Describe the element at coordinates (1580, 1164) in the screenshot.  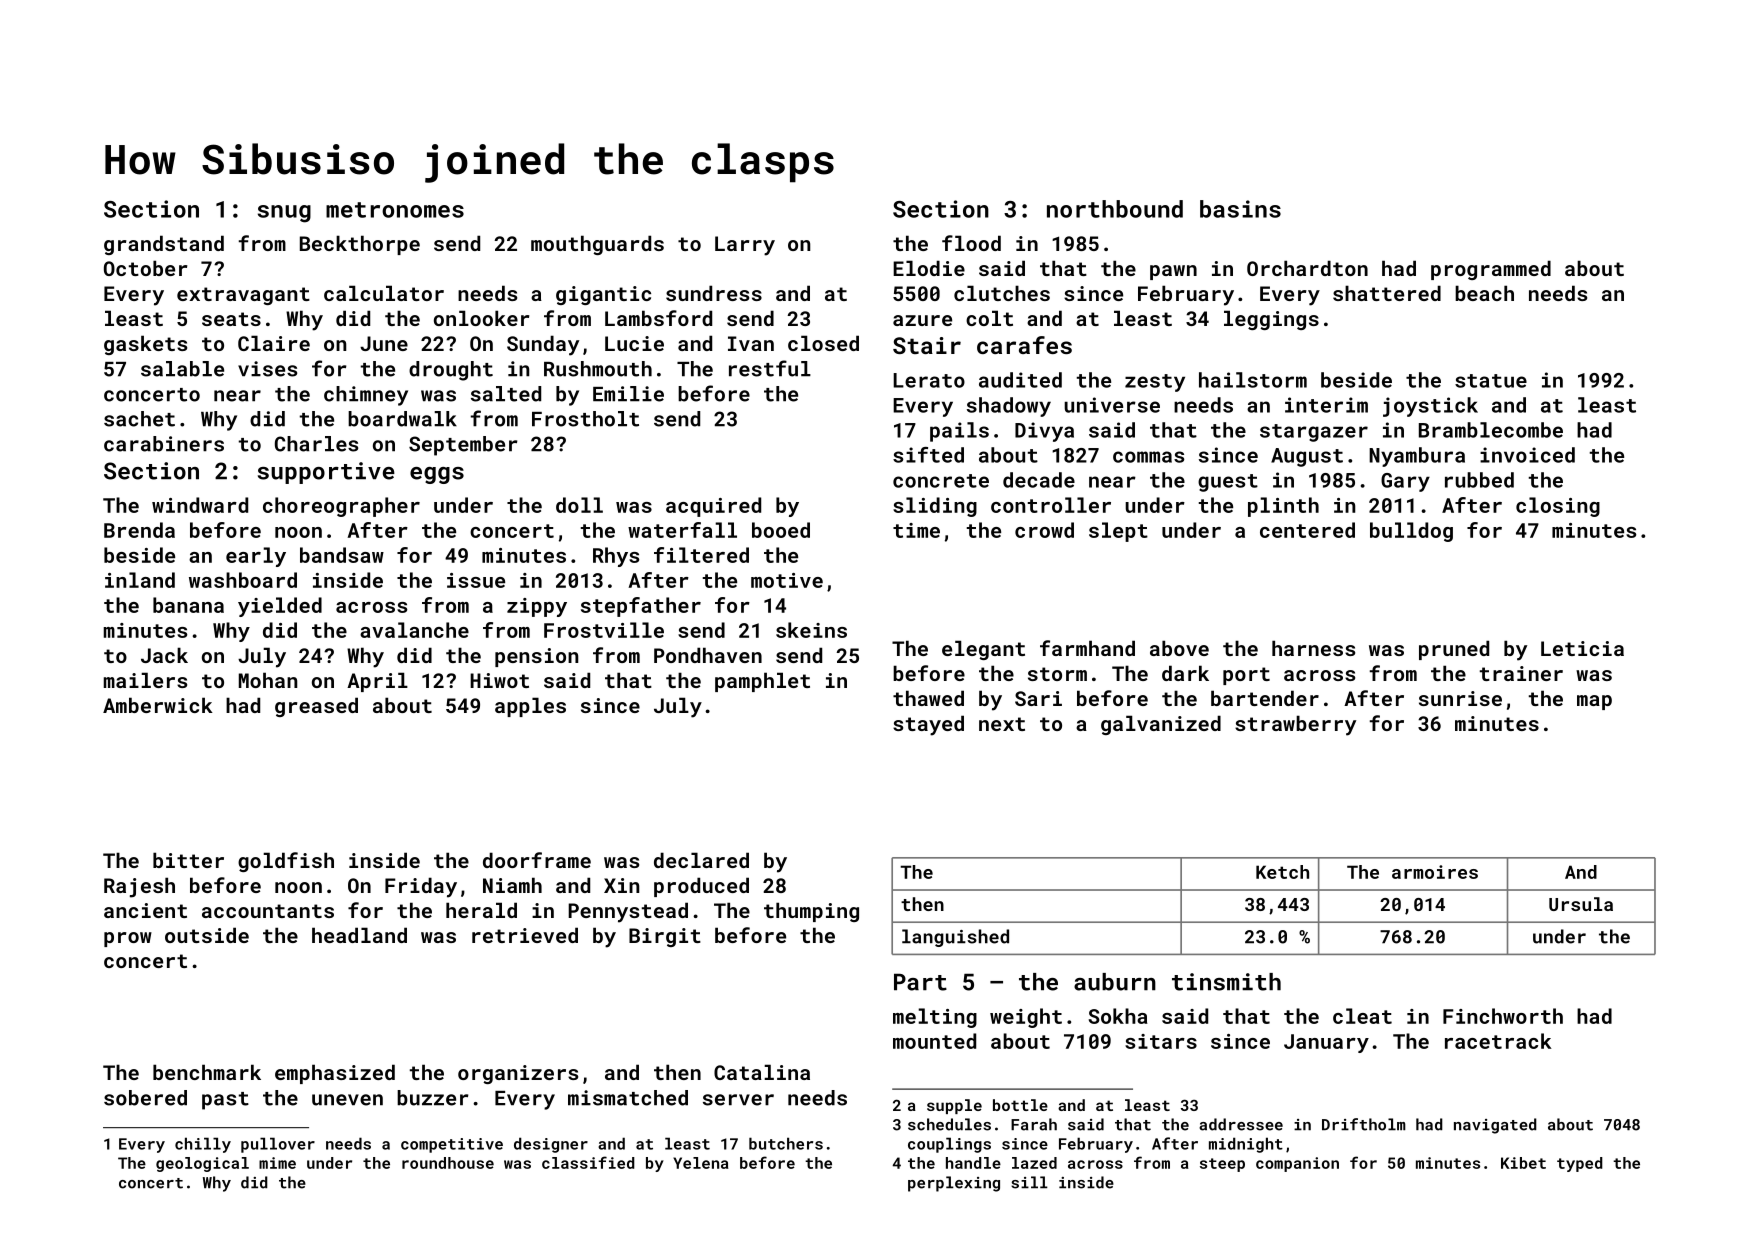
I see `typed` at that location.
